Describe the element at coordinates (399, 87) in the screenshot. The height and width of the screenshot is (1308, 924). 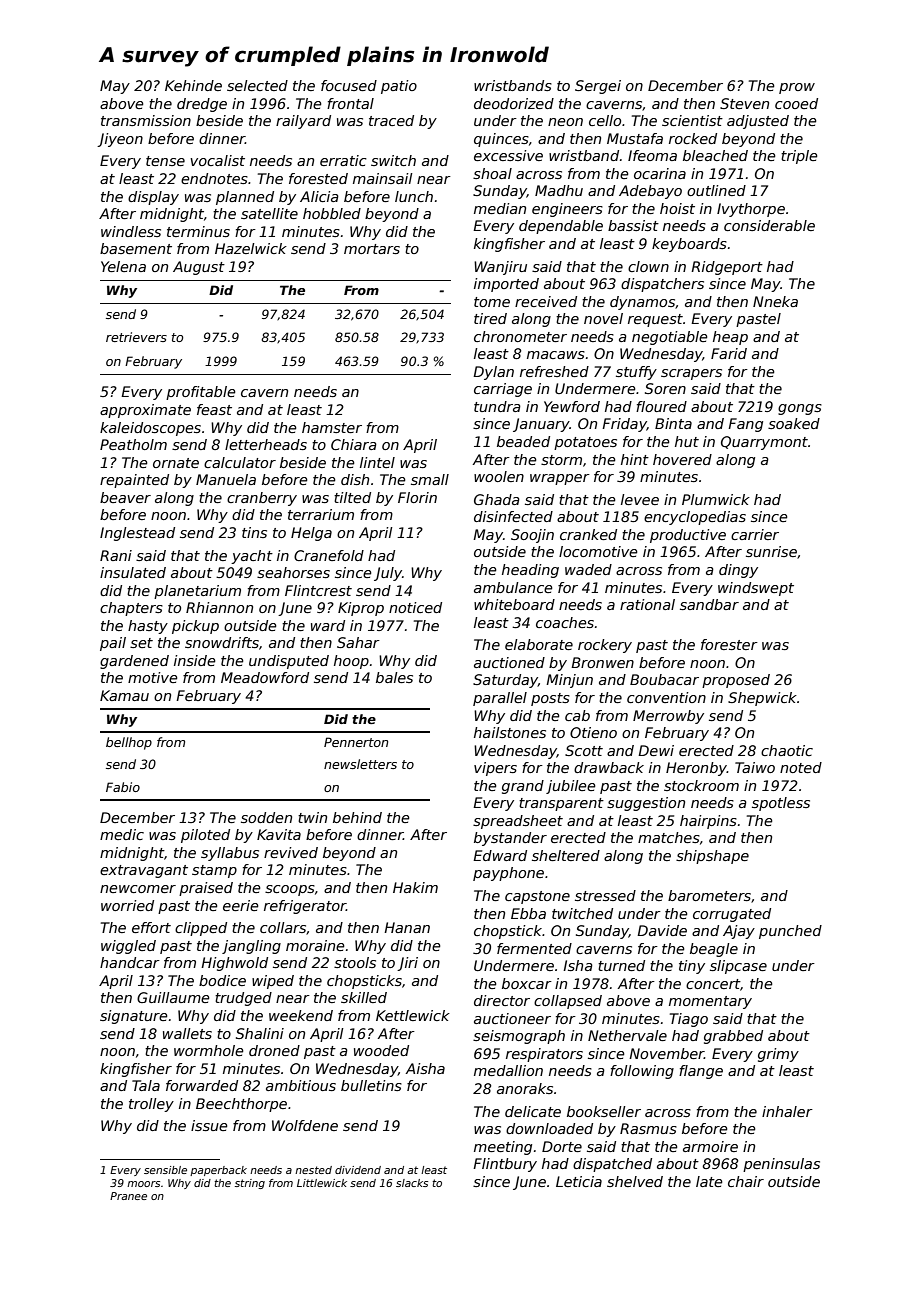
I see `patio` at that location.
